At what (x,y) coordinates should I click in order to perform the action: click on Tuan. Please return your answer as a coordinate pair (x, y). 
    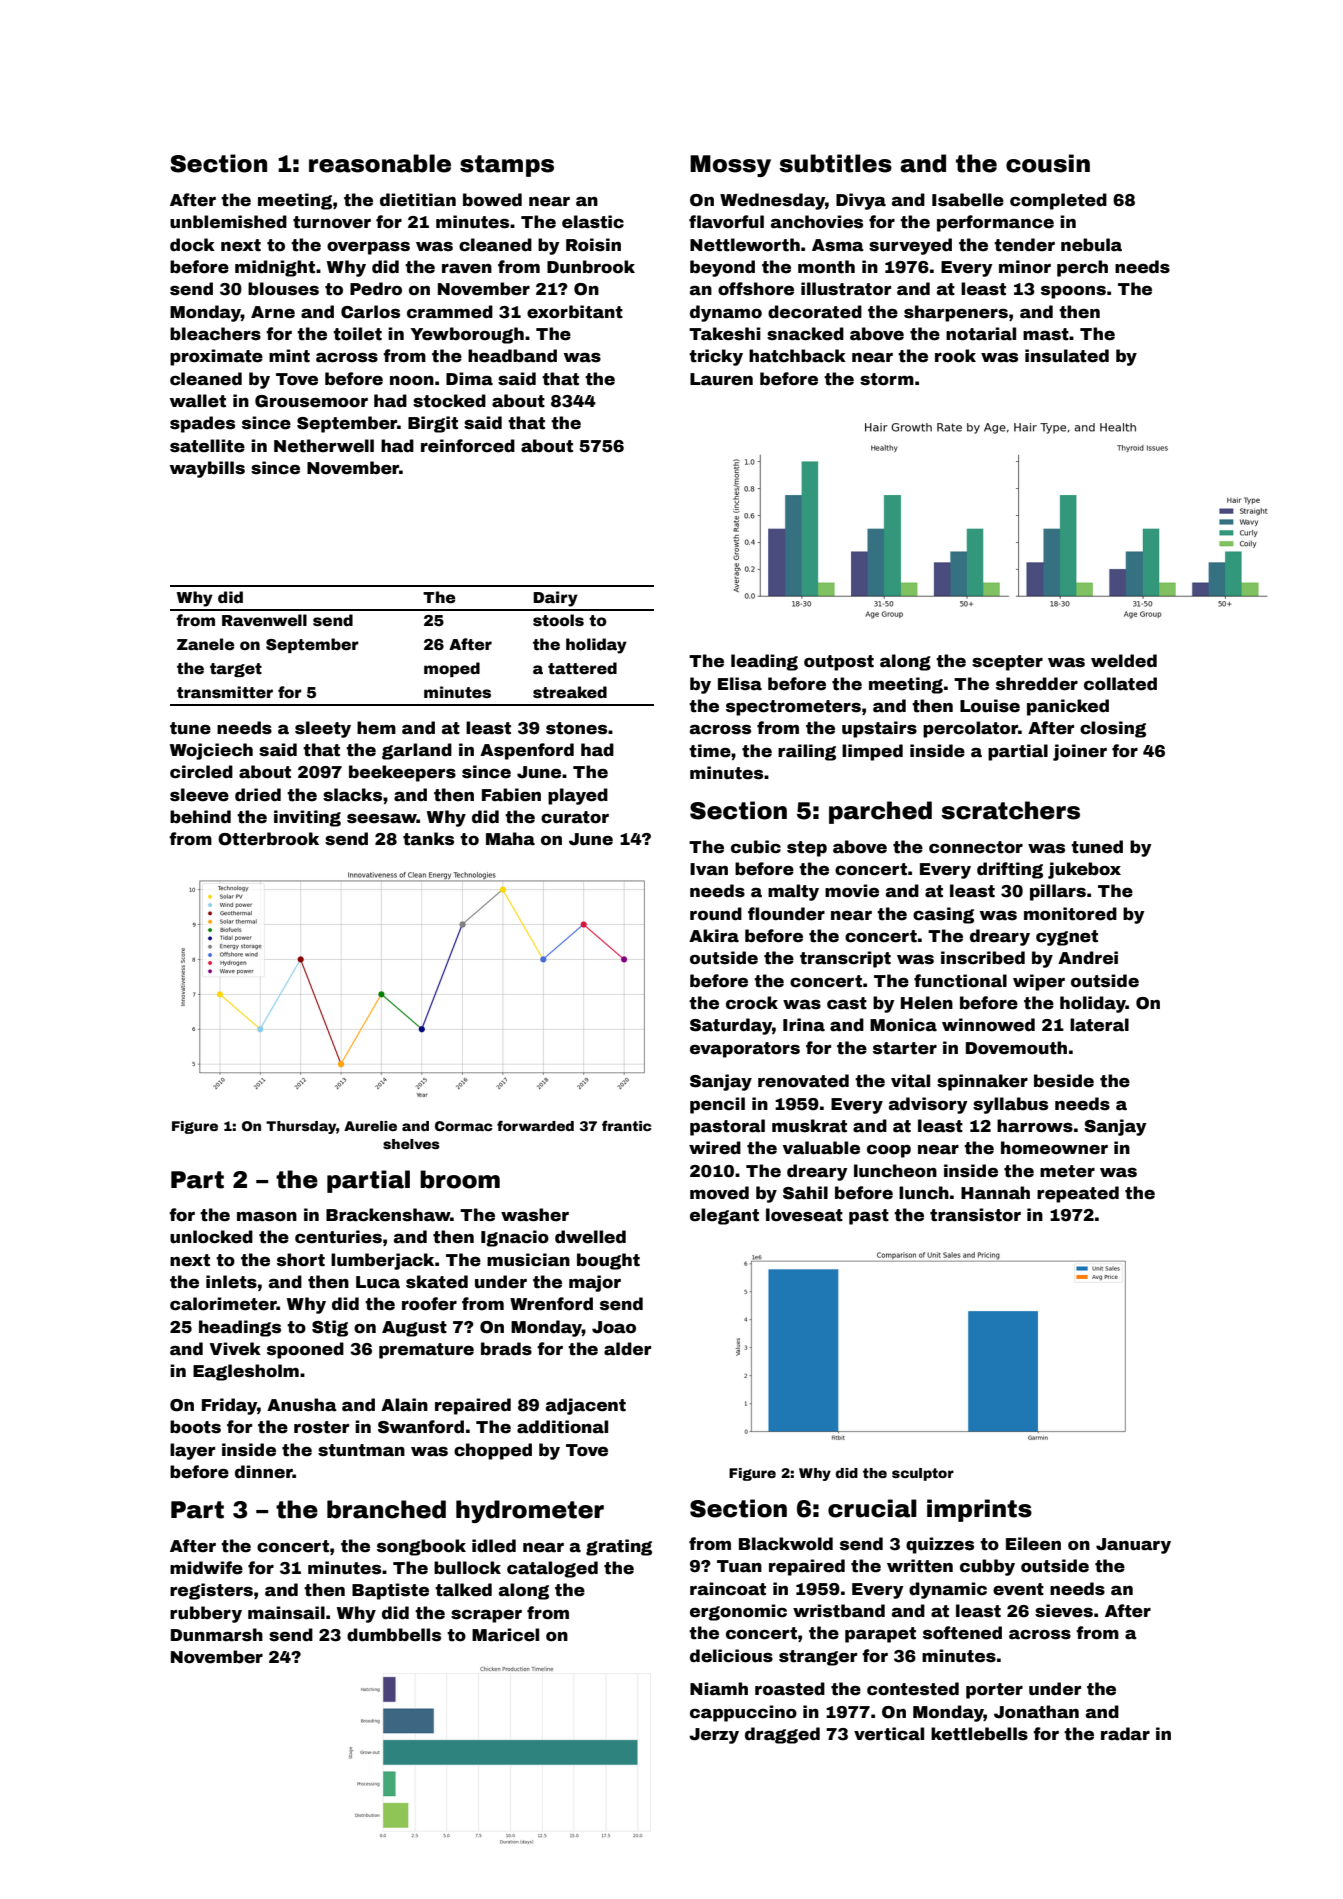
    Looking at the image, I should click on (739, 1566).
